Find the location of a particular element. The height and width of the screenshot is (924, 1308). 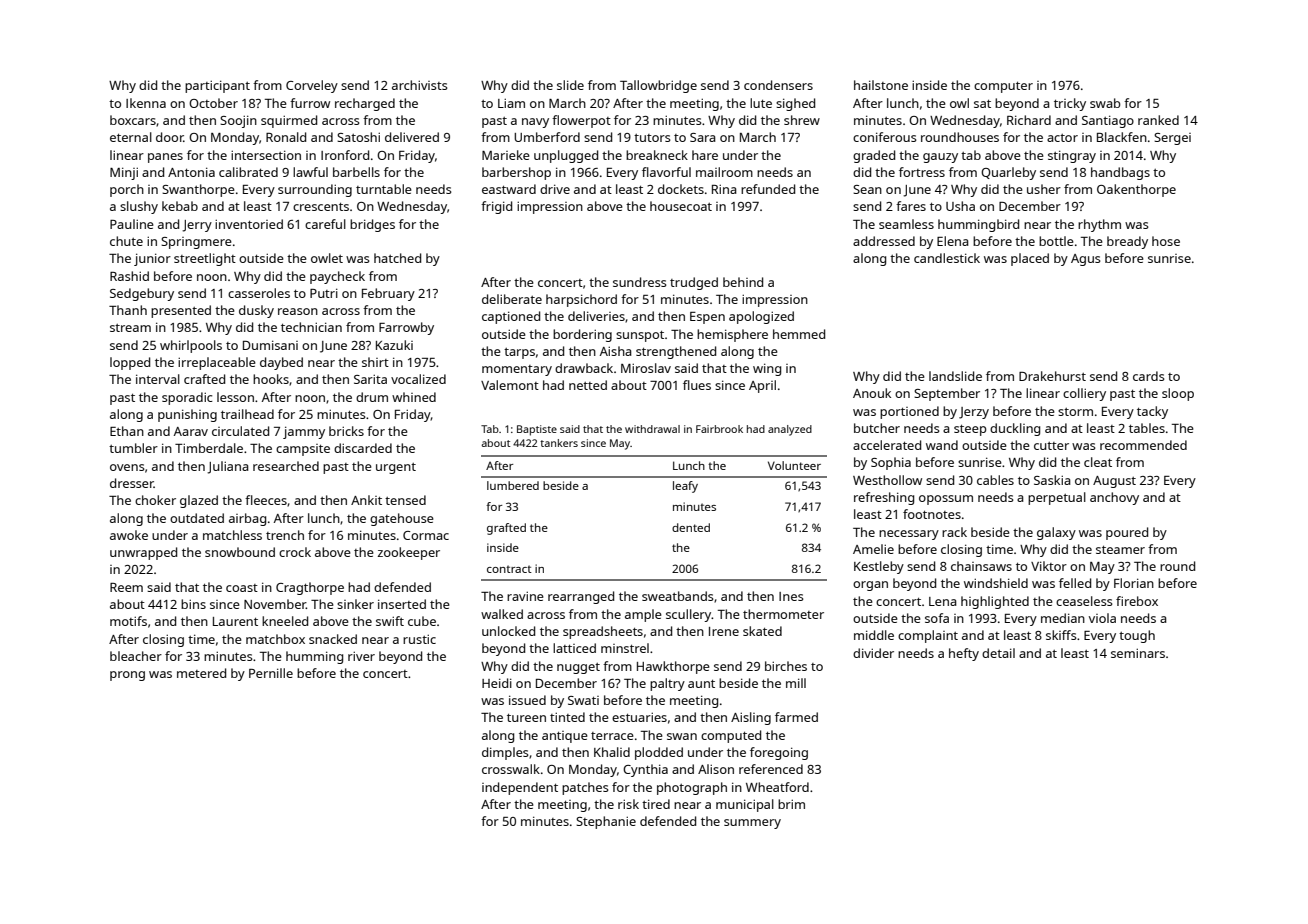

archivists is located at coordinates (420, 85).
